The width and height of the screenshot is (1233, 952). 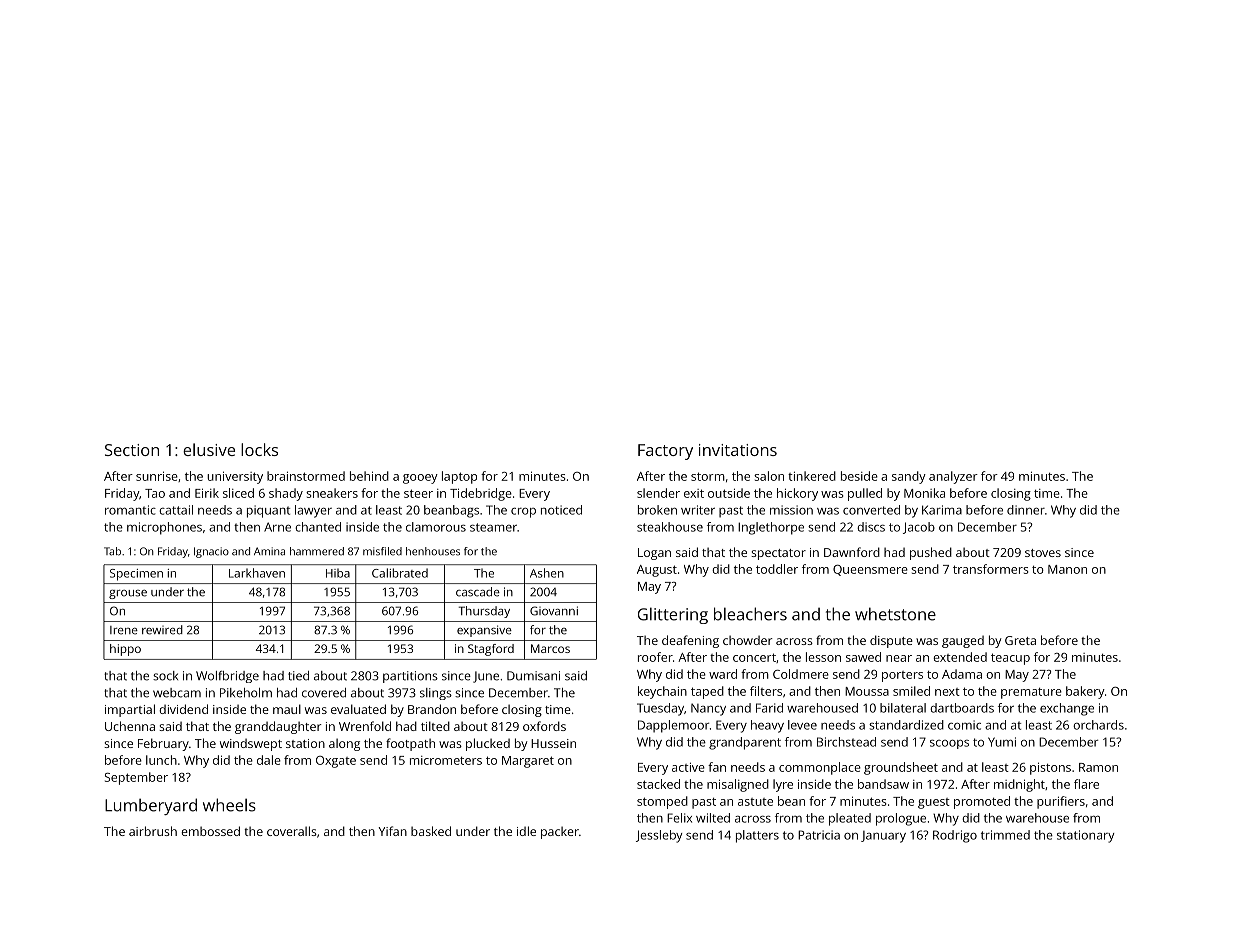 What do you see at coordinates (662, 692) in the screenshot?
I see `keychain` at bounding box center [662, 692].
